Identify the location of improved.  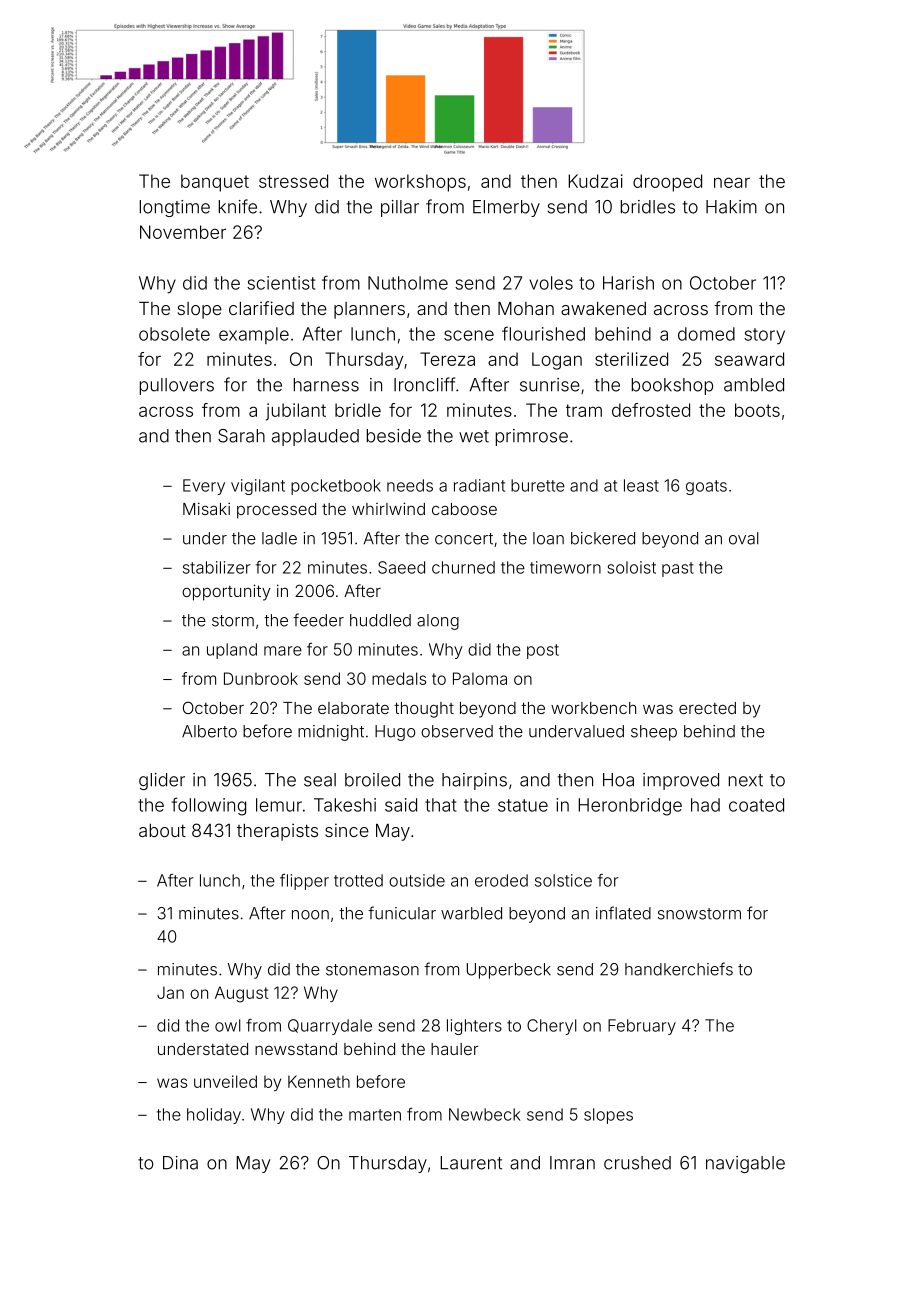
(681, 781).
